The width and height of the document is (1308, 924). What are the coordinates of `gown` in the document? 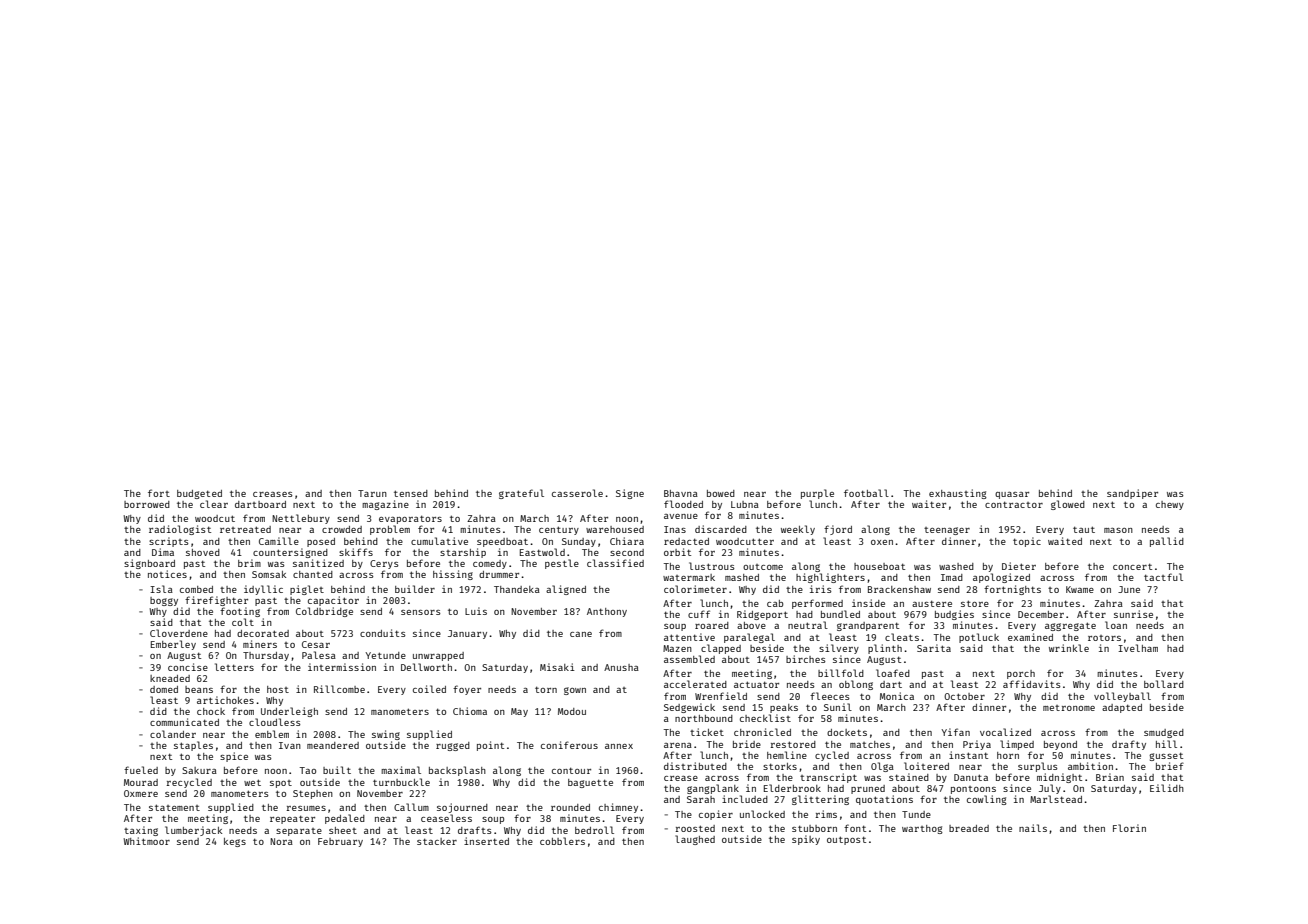 It's located at (575, 691).
